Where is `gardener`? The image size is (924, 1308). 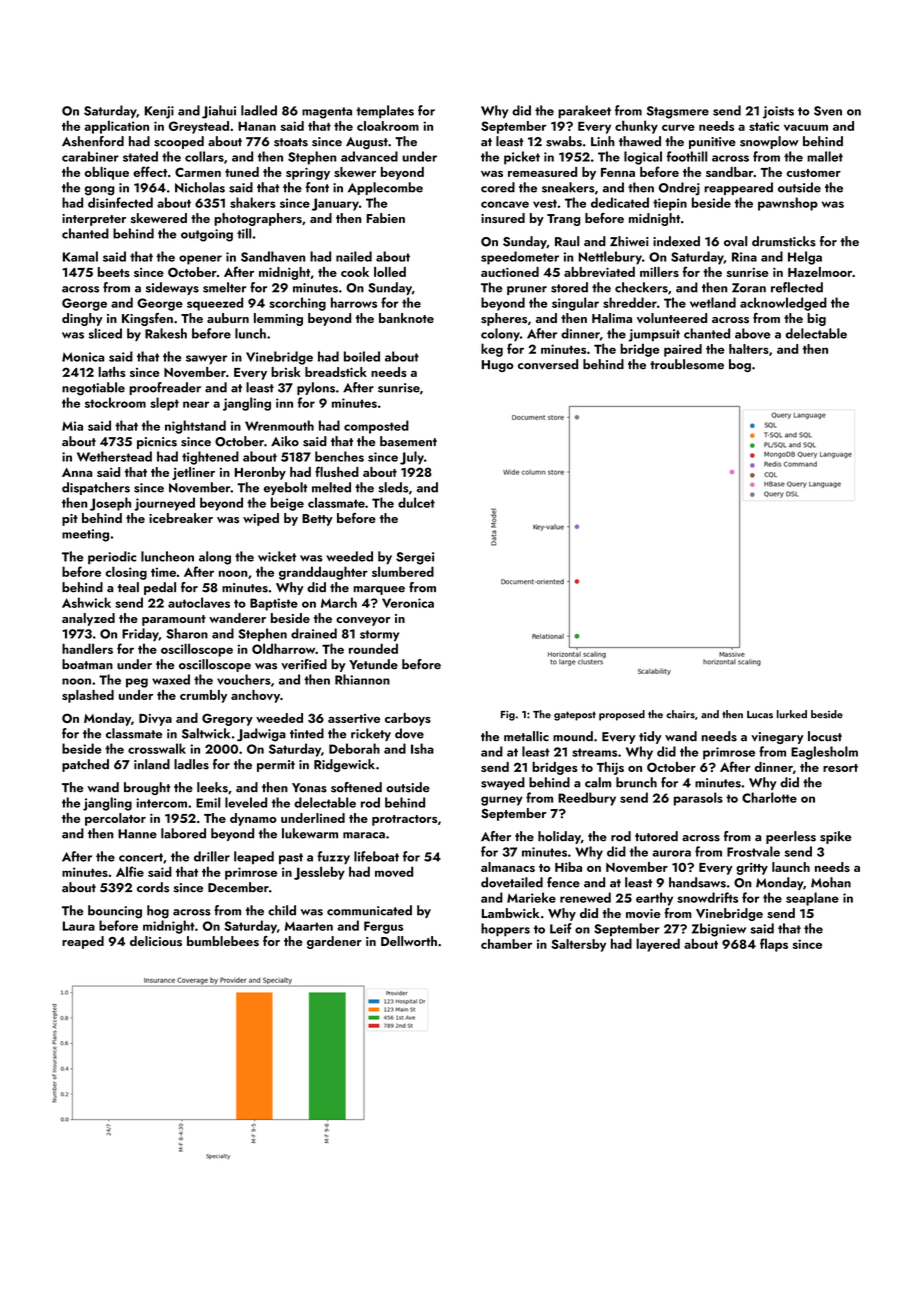
gardener is located at coordinates (334, 942).
